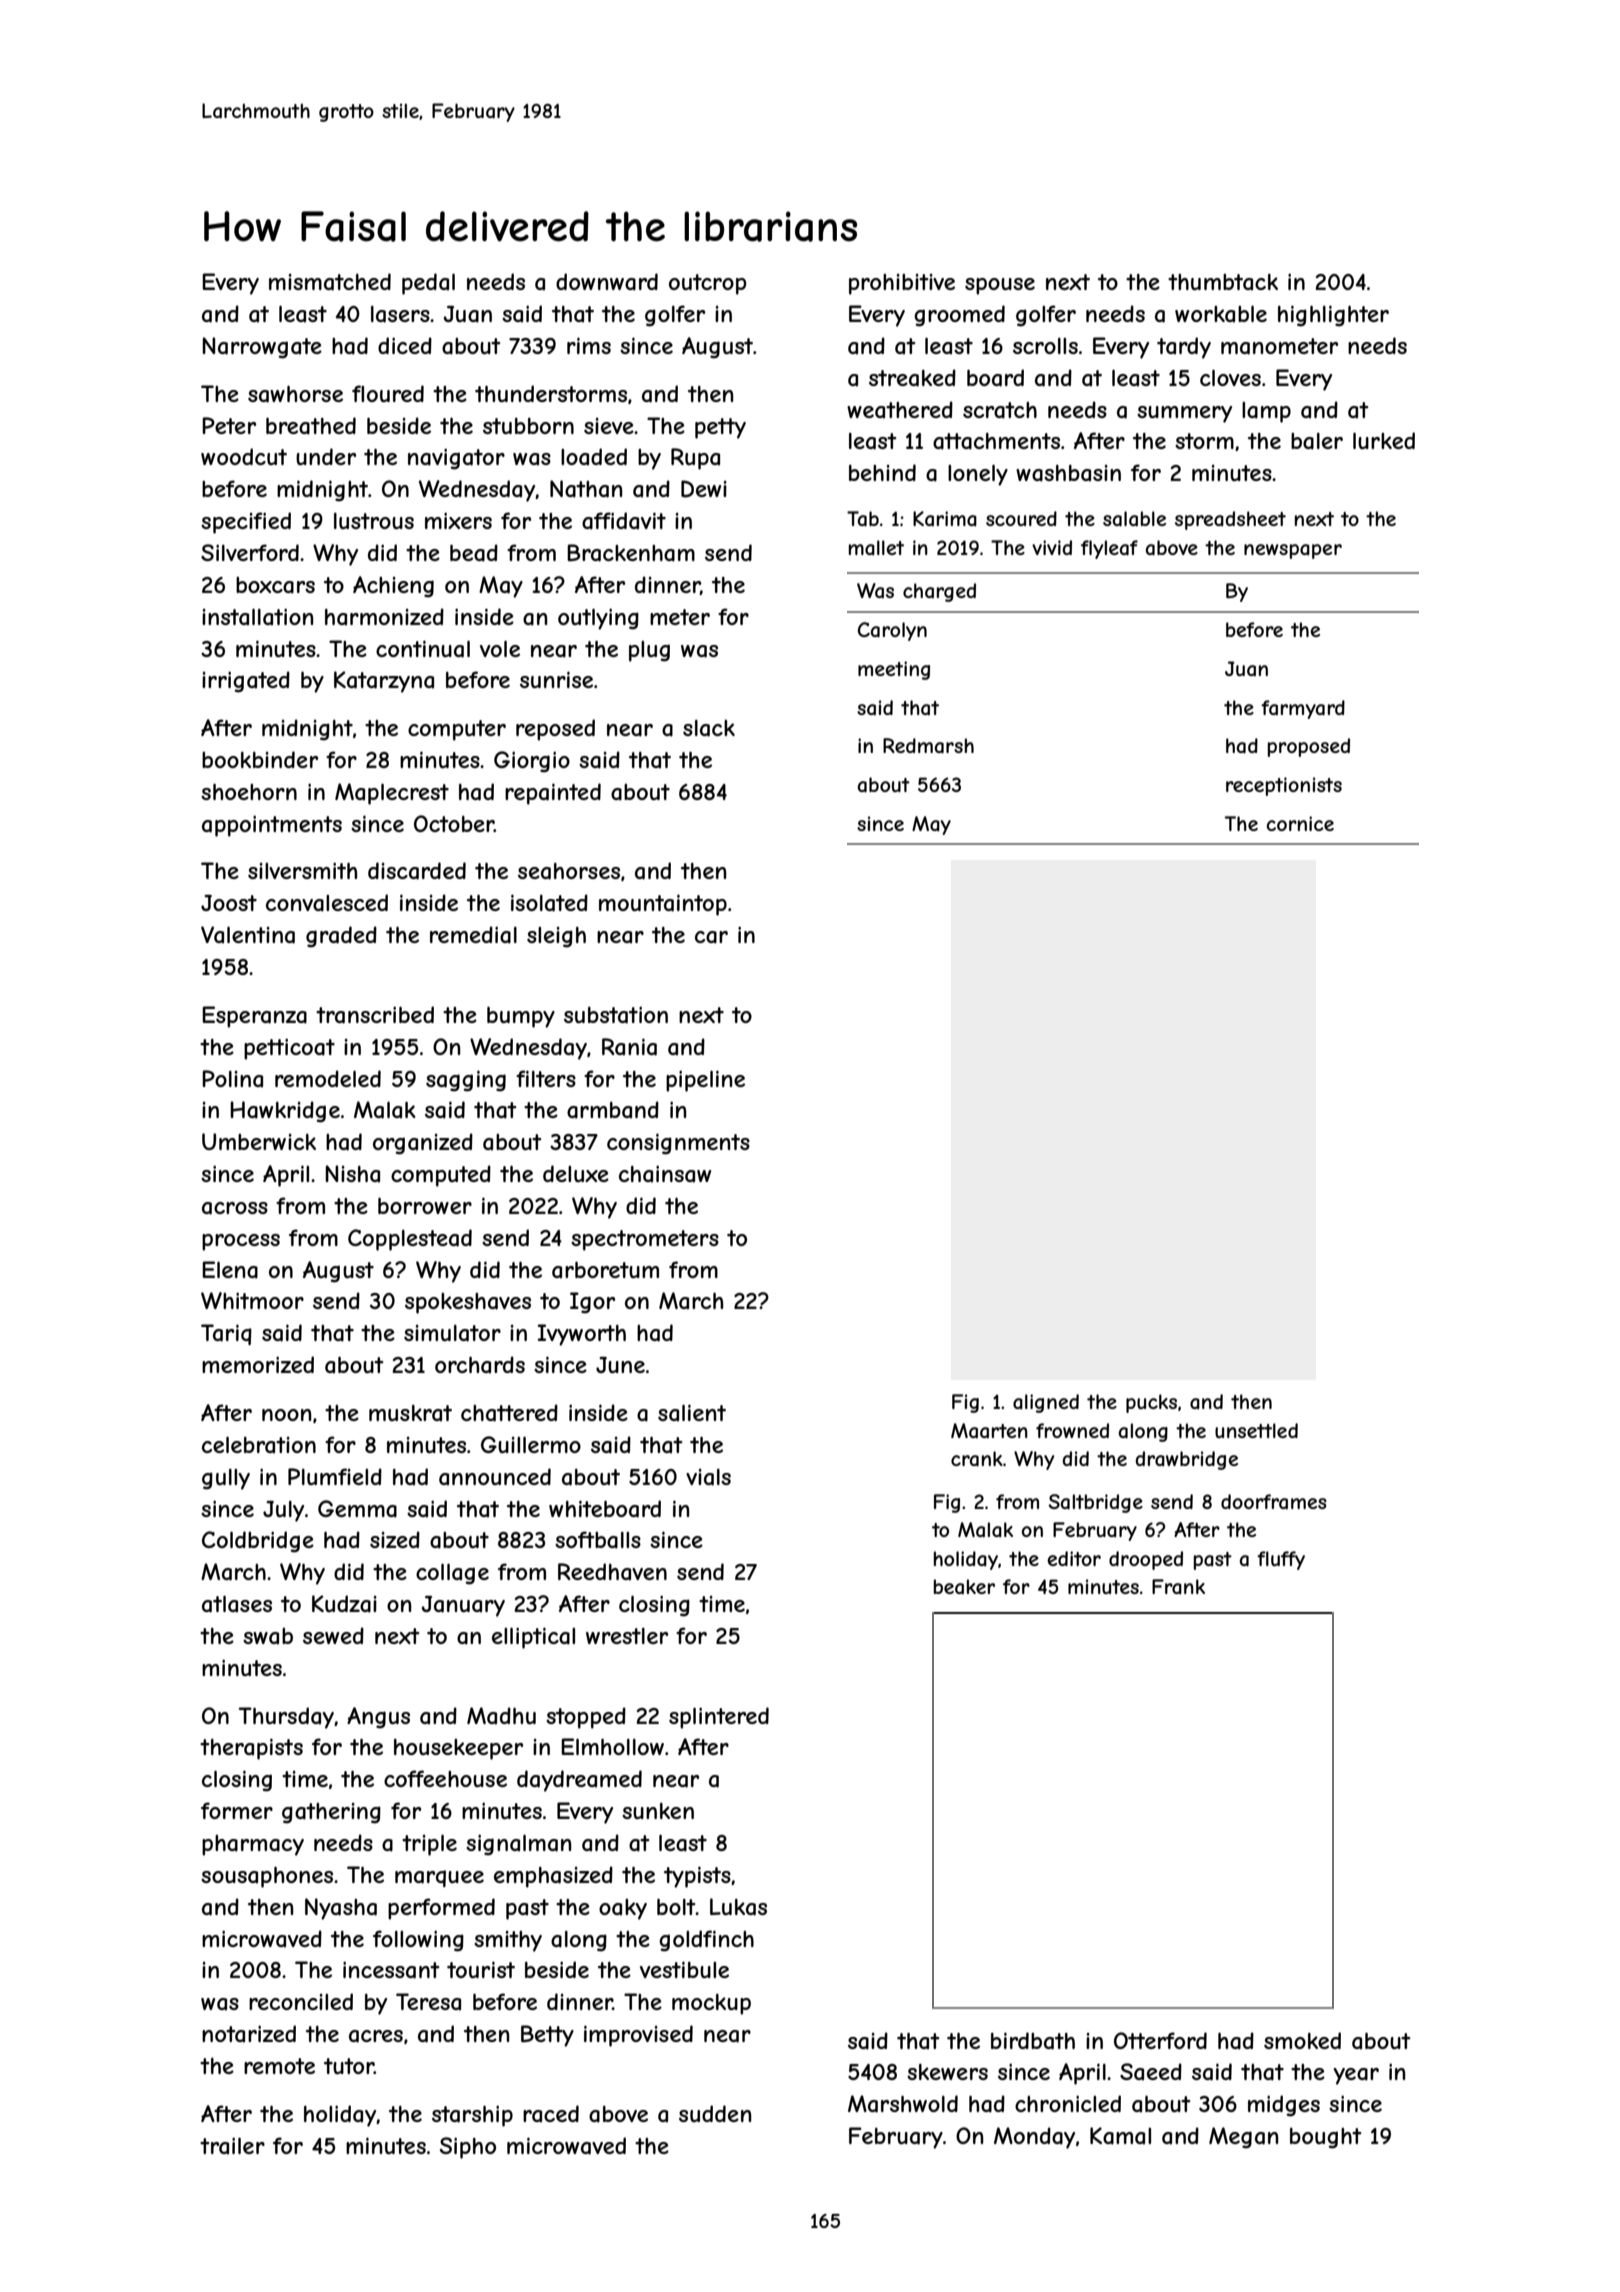 The width and height of the image is (1620, 2292). Describe the element at coordinates (876, 547) in the image. I see `mallet` at that location.
